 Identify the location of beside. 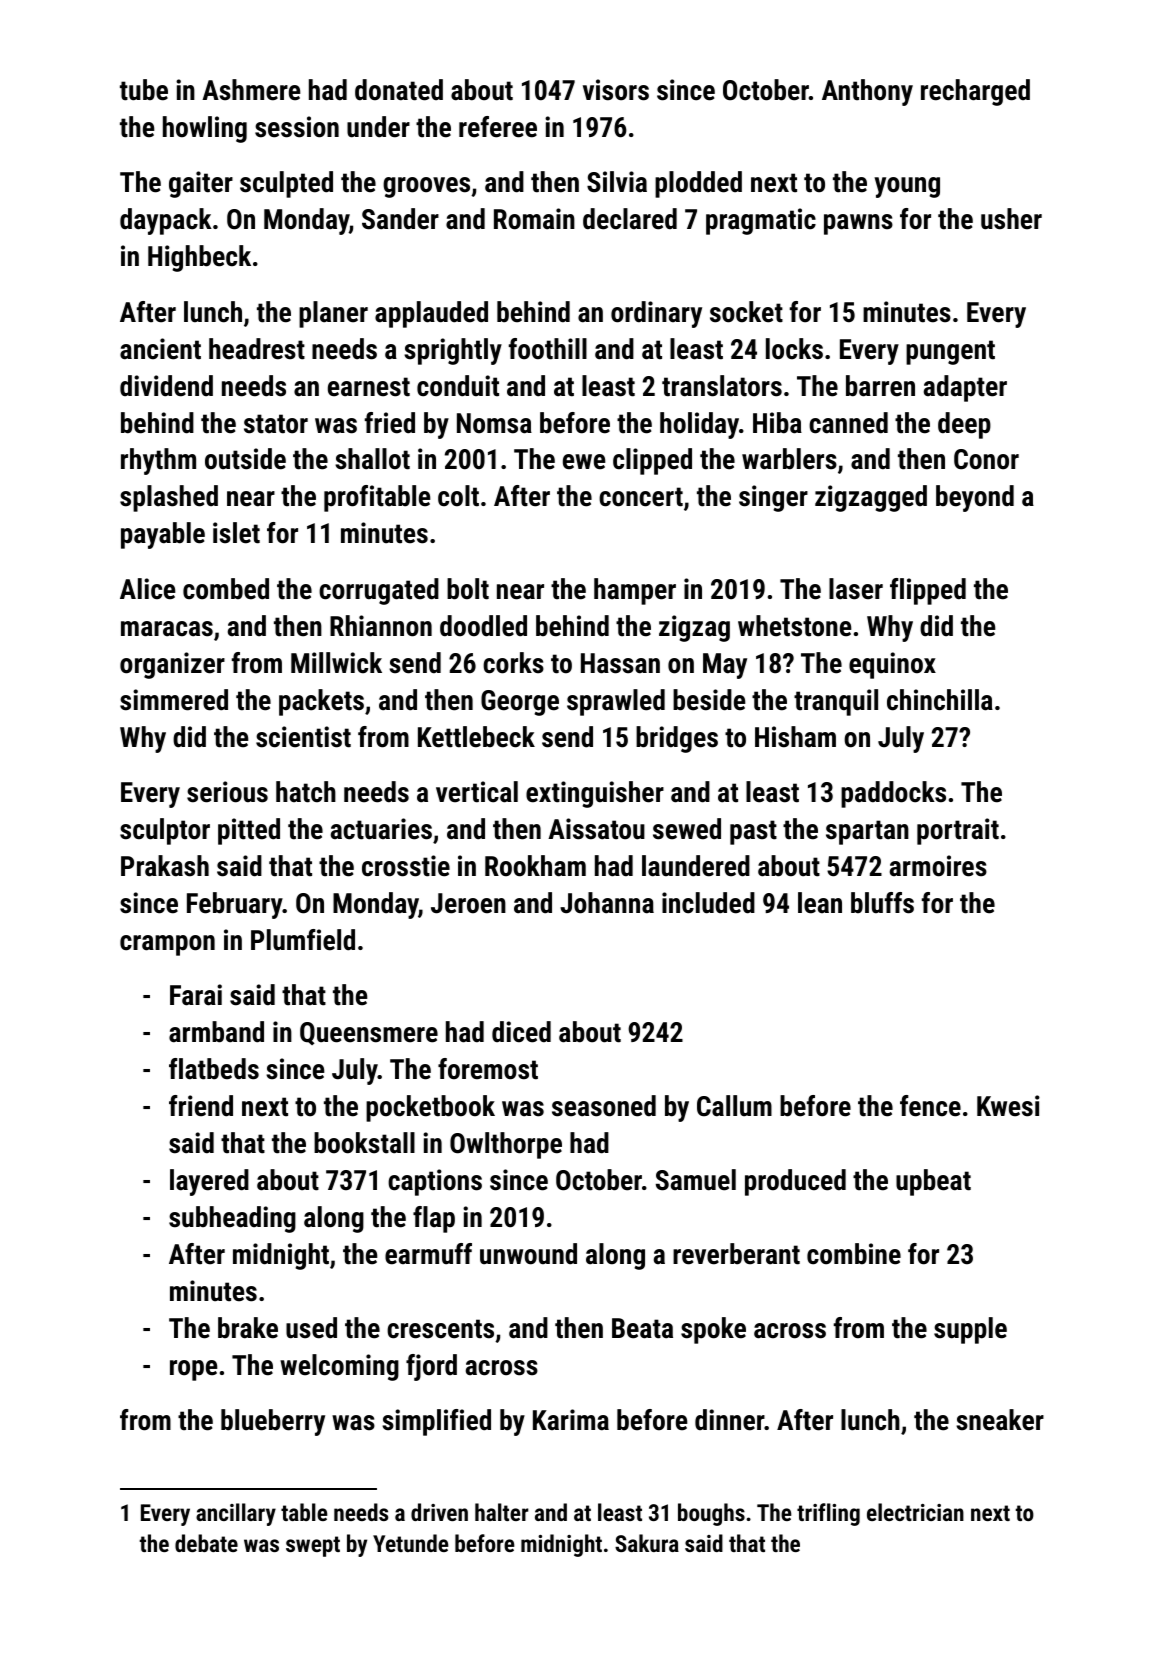
(709, 700).
